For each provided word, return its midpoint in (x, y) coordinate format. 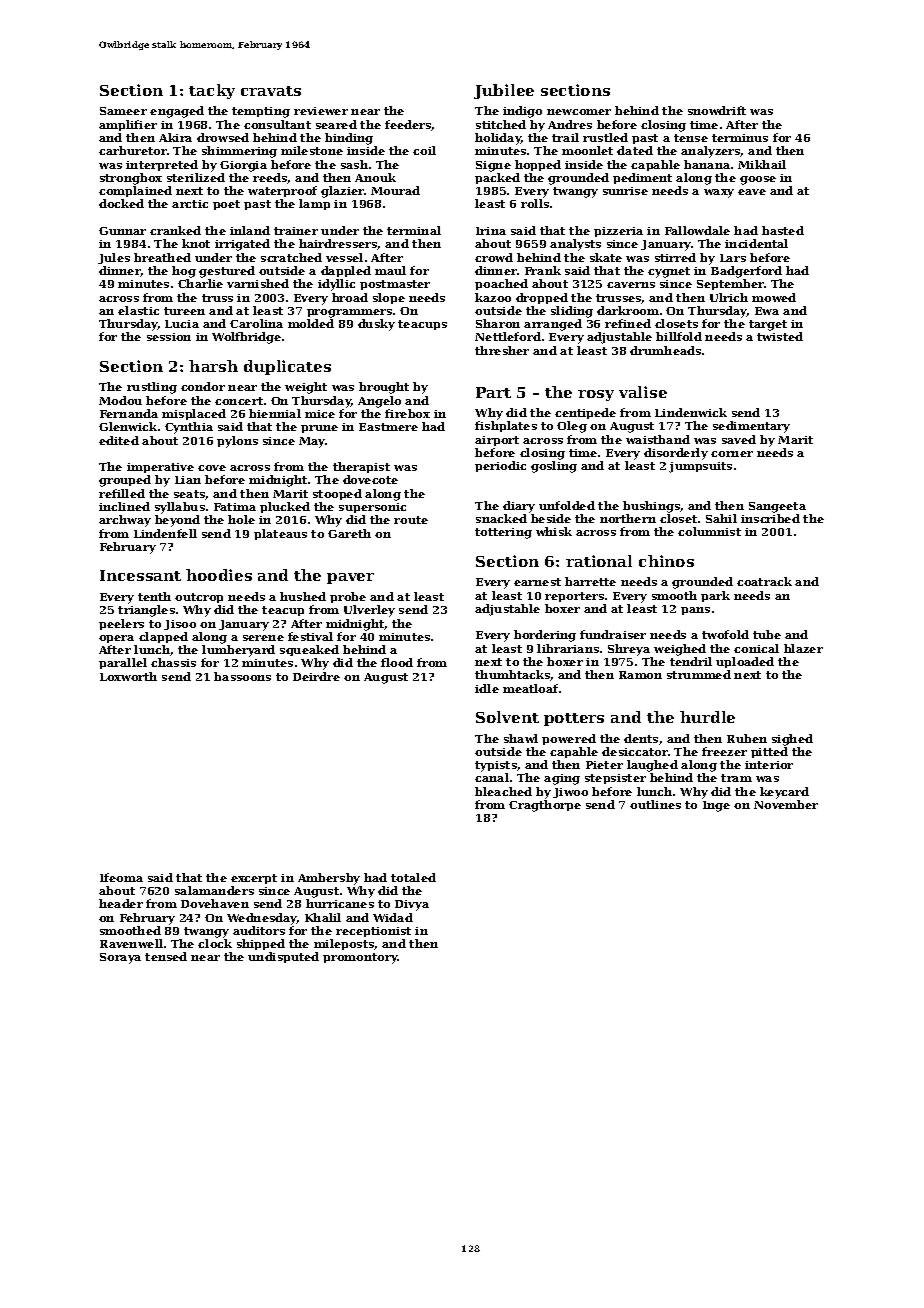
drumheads (665, 350)
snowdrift (717, 110)
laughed (652, 766)
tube (767, 634)
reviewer (321, 111)
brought (384, 388)
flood (397, 662)
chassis (173, 662)
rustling (152, 388)
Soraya (120, 958)
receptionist (373, 932)
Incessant (140, 575)
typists (496, 766)
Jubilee (504, 91)
